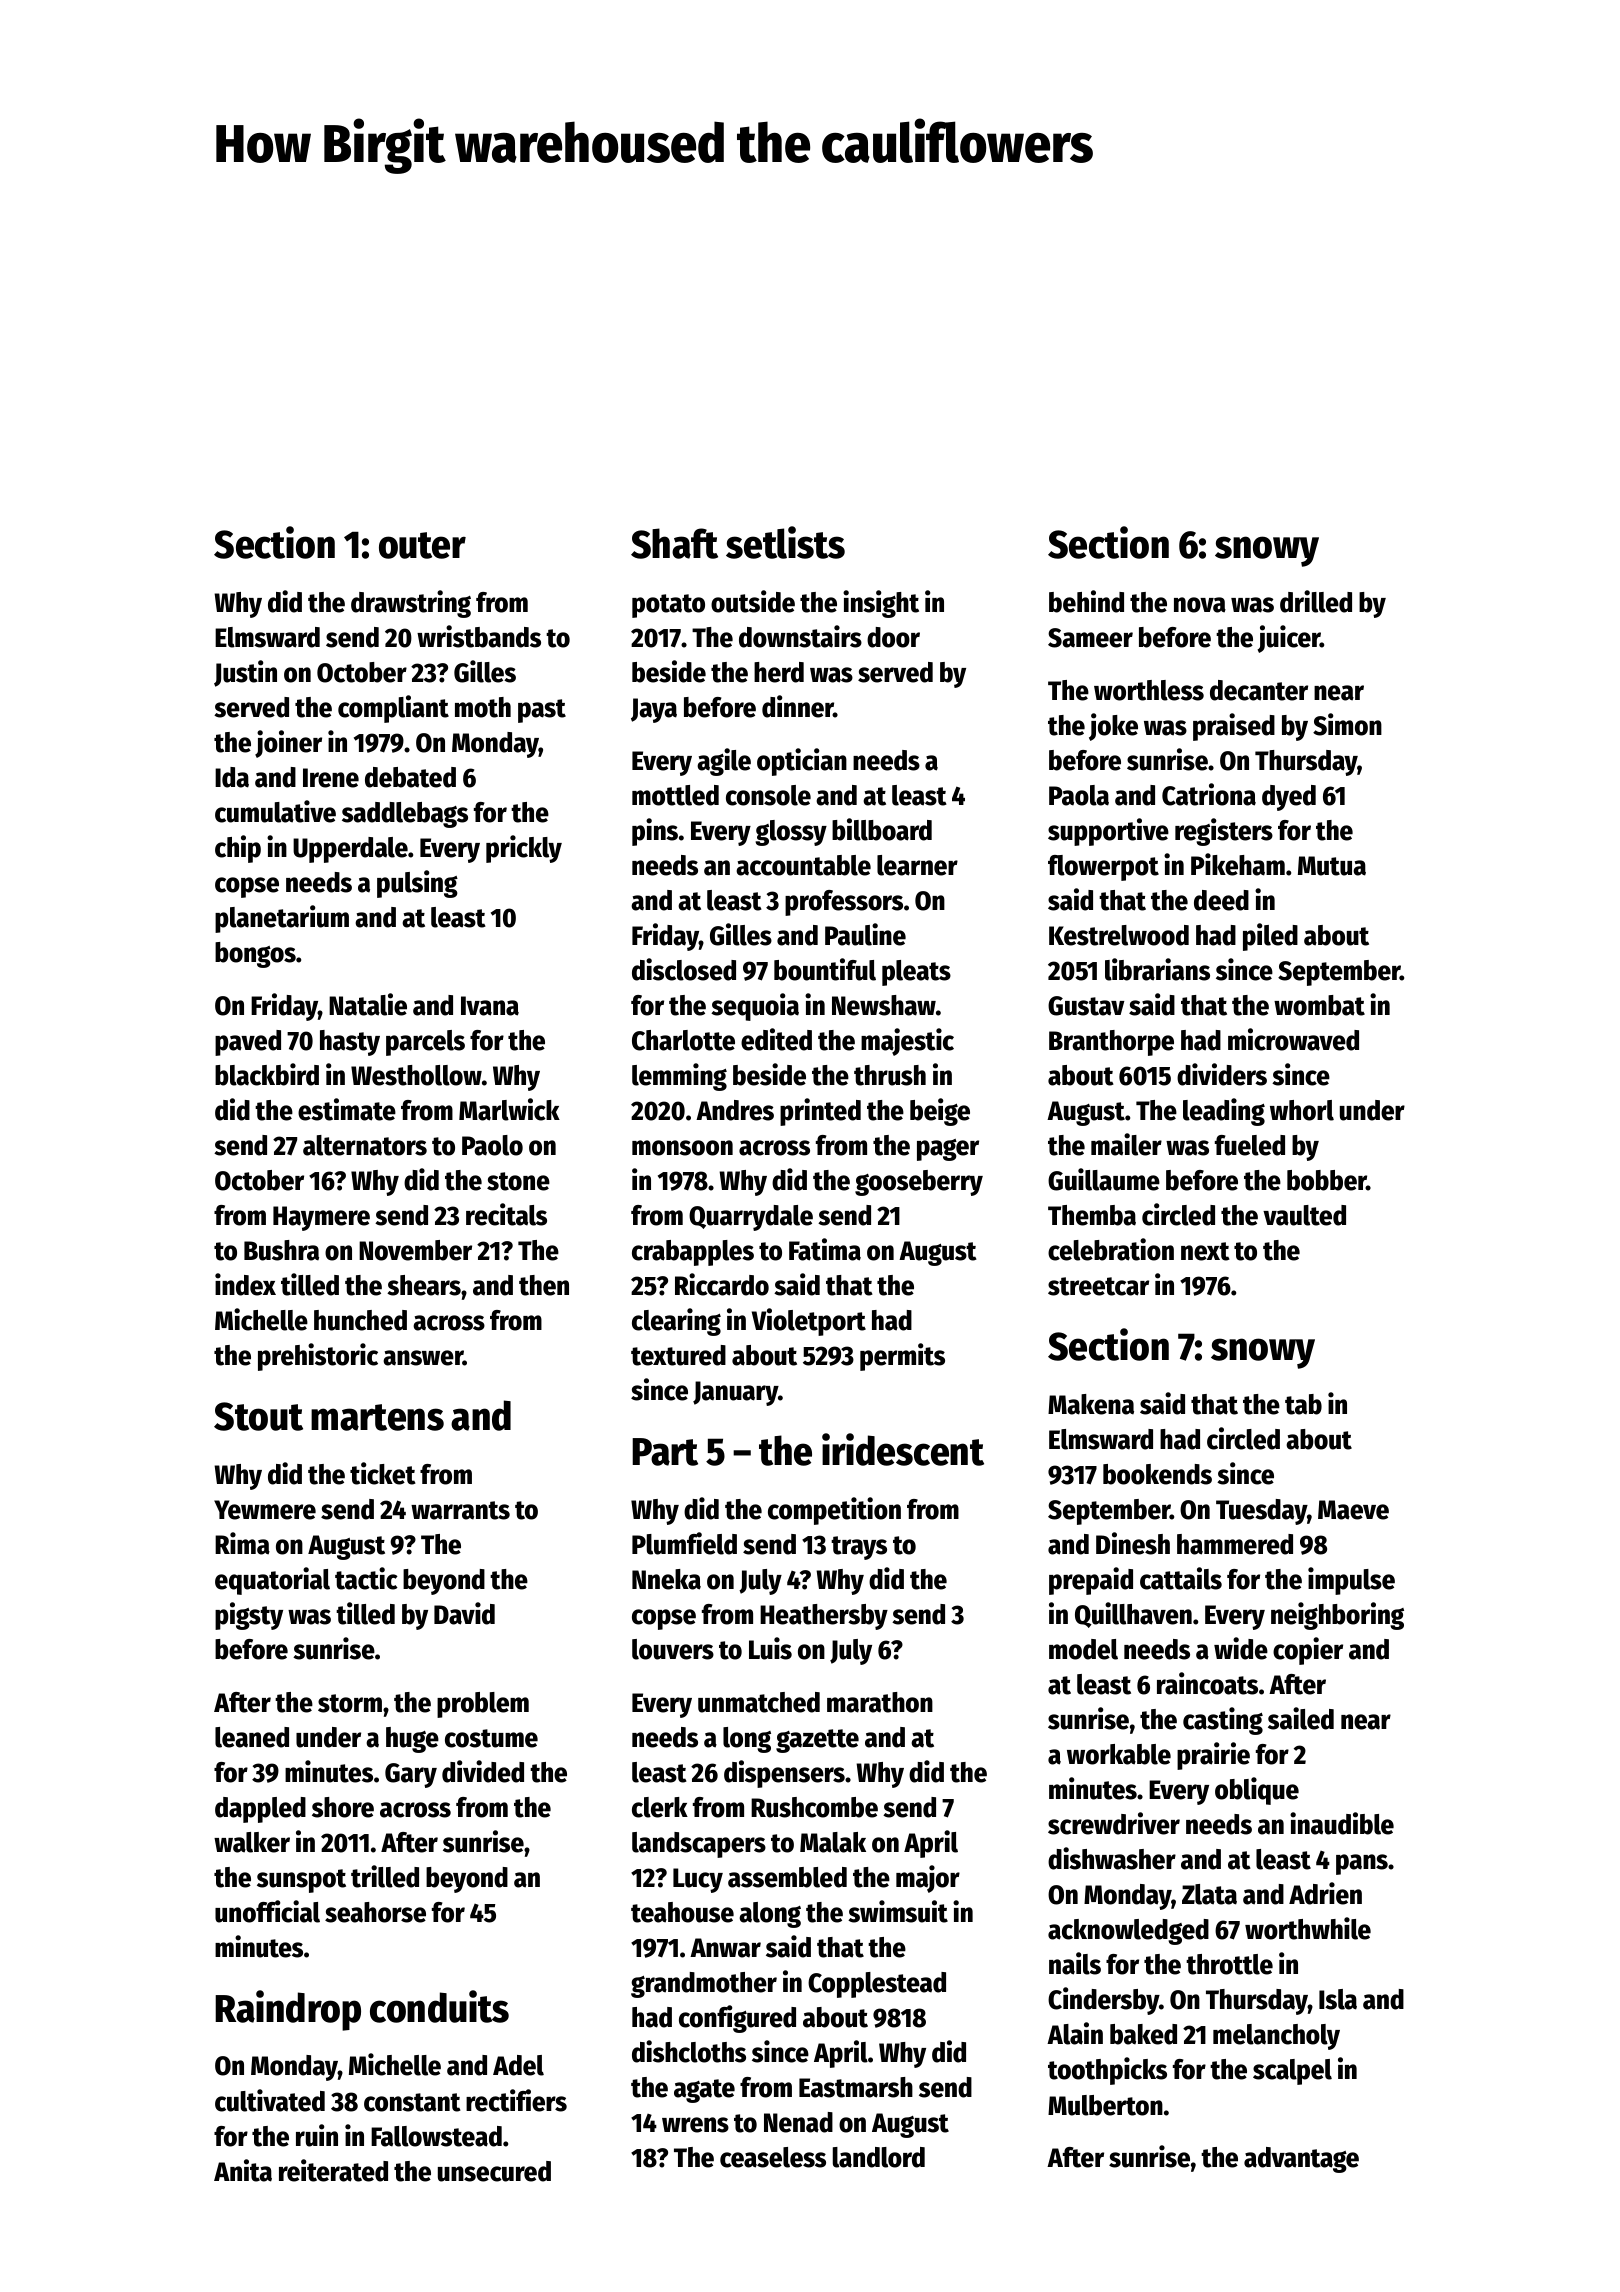 Image resolution: width=1620 pixels, height=2292 pixels. Describe the element at coordinates (660, 1807) in the document. I see `clerk` at that location.
